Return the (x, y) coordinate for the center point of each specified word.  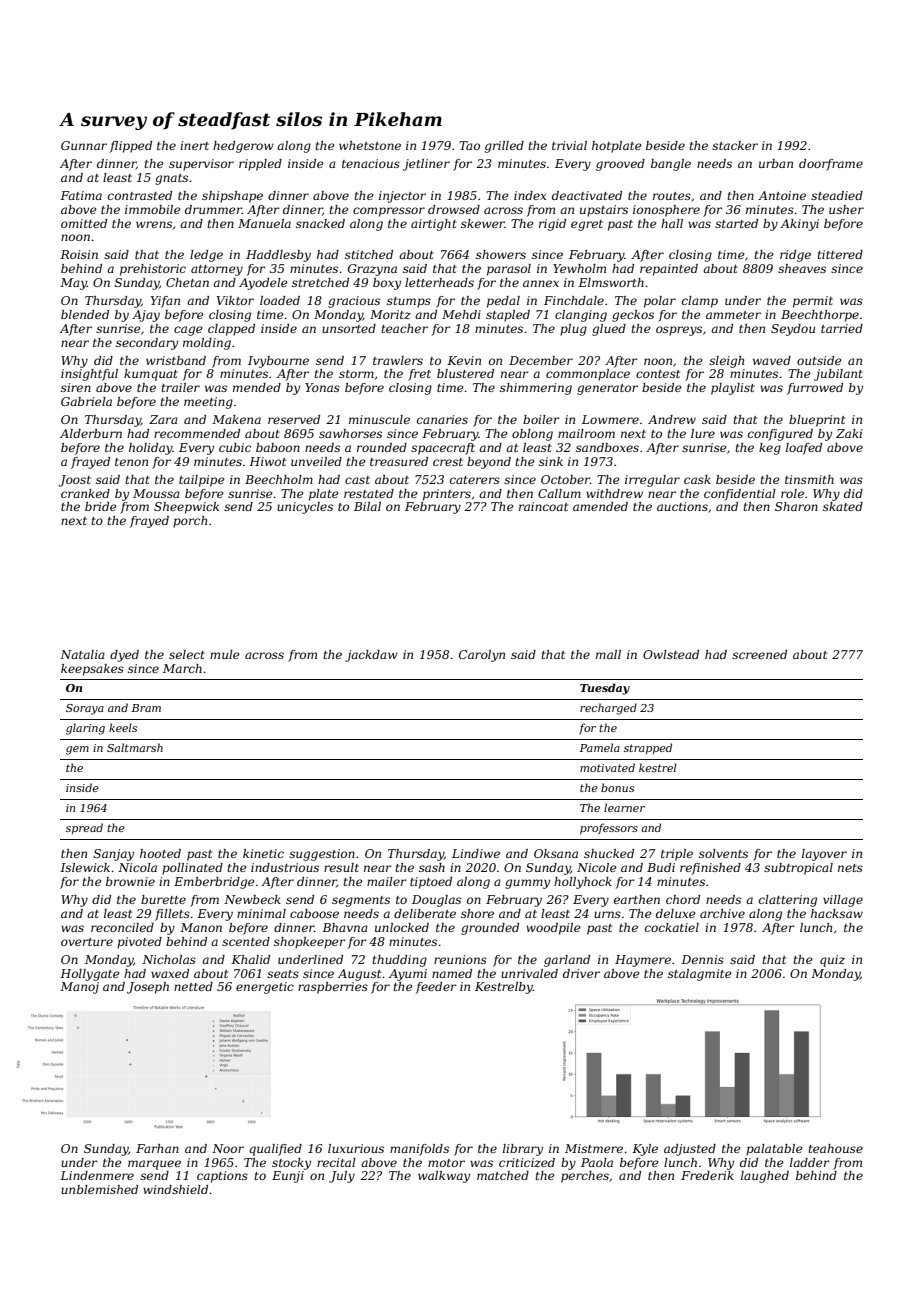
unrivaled (529, 973)
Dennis (702, 959)
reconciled (122, 927)
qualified (275, 1150)
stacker (735, 145)
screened (759, 654)
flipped (131, 147)
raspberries (333, 988)
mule (225, 654)
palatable (774, 1150)
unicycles (305, 508)
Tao (469, 145)
